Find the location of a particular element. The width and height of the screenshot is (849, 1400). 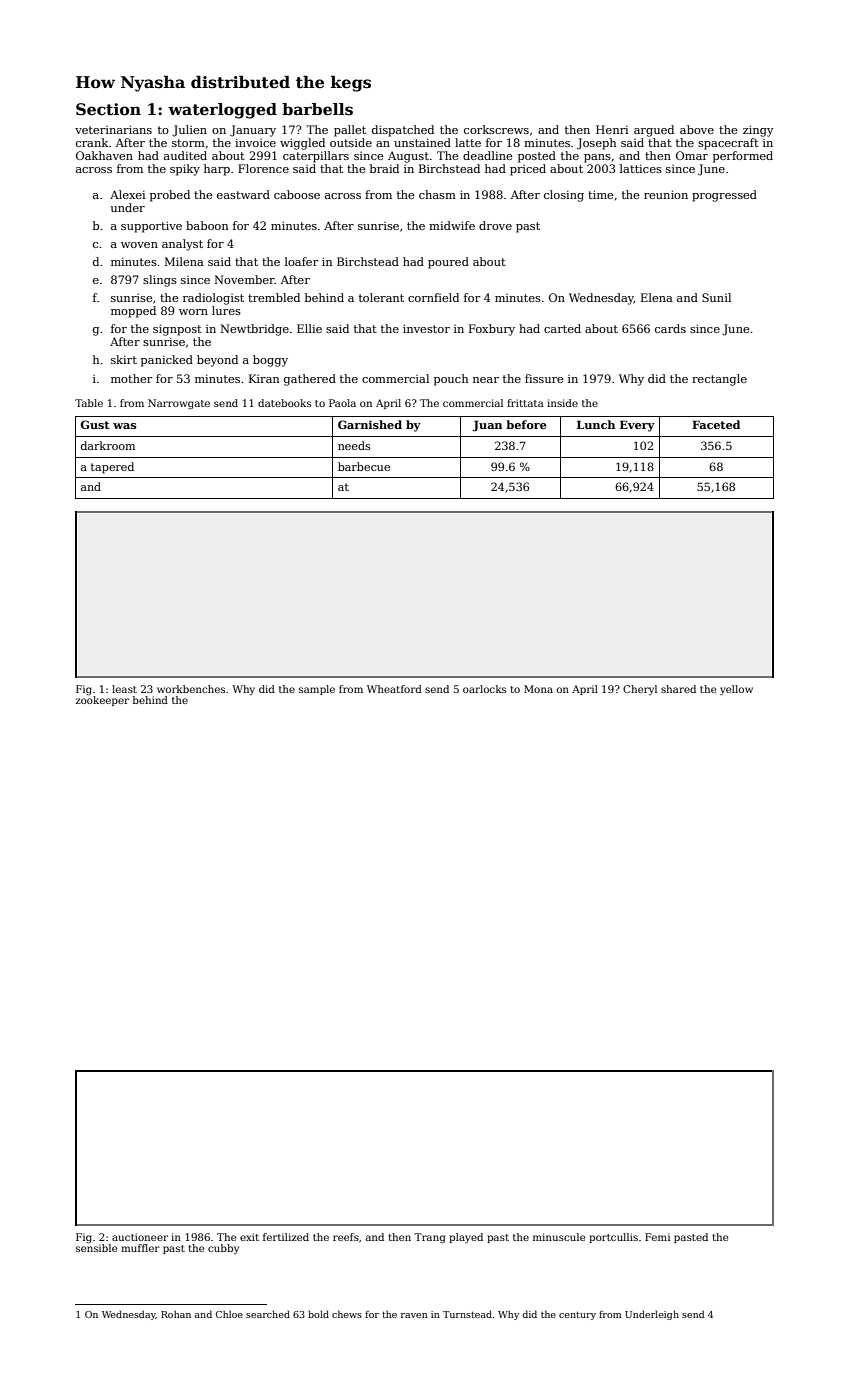

zookeeper is located at coordinates (102, 701).
